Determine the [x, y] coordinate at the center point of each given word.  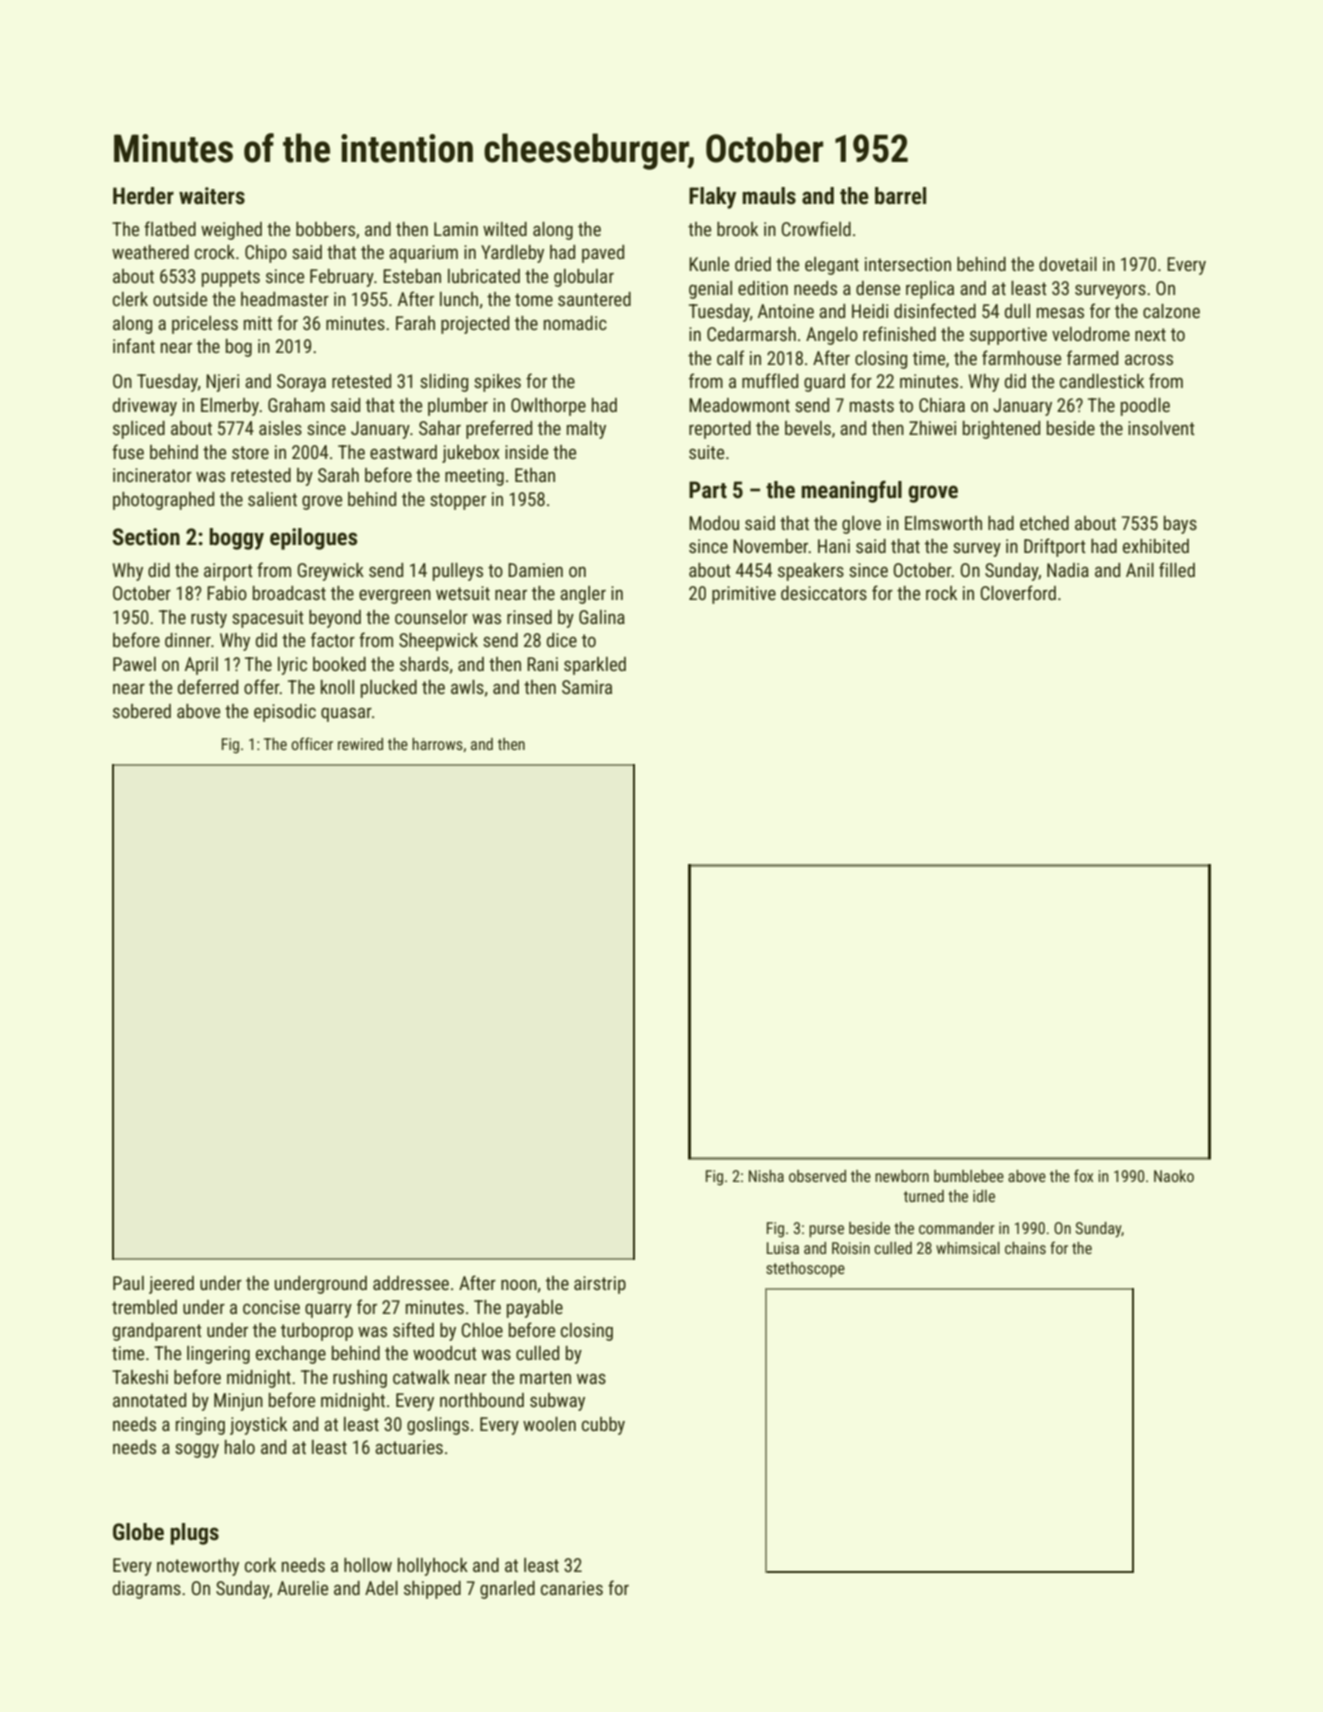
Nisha [766, 1176]
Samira [587, 687]
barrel [900, 196]
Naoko [1174, 1176]
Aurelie [302, 1588]
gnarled [507, 1590]
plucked [389, 689]
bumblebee [969, 1176]
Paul [128, 1283]
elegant [832, 266]
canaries [572, 1588]
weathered [150, 252]
